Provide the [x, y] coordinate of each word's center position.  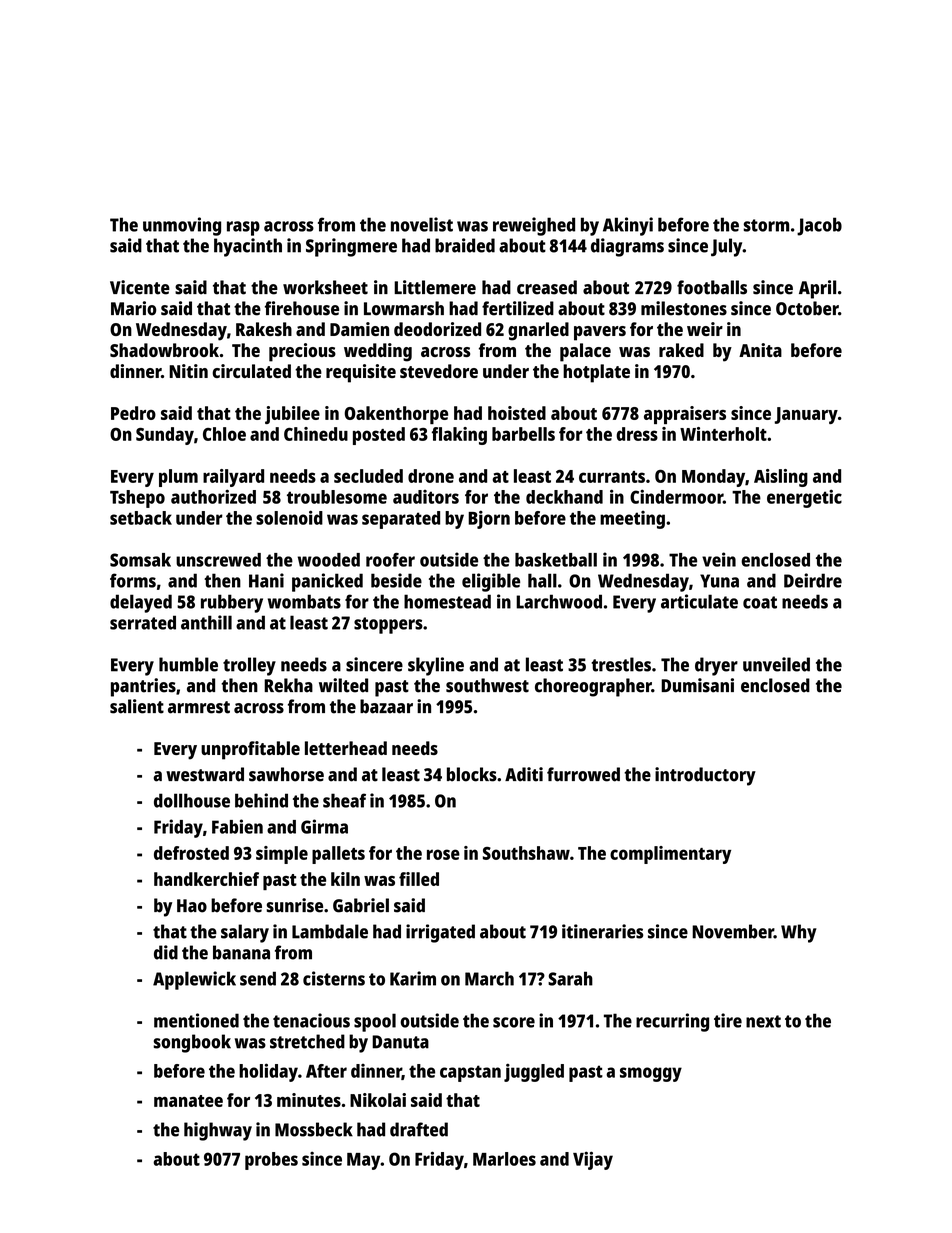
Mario [133, 308]
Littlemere [435, 287]
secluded [368, 476]
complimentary [670, 855]
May [364, 1161]
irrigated [440, 933]
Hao [192, 906]
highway [218, 1131]
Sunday [165, 436]
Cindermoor [676, 496]
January [806, 415]
